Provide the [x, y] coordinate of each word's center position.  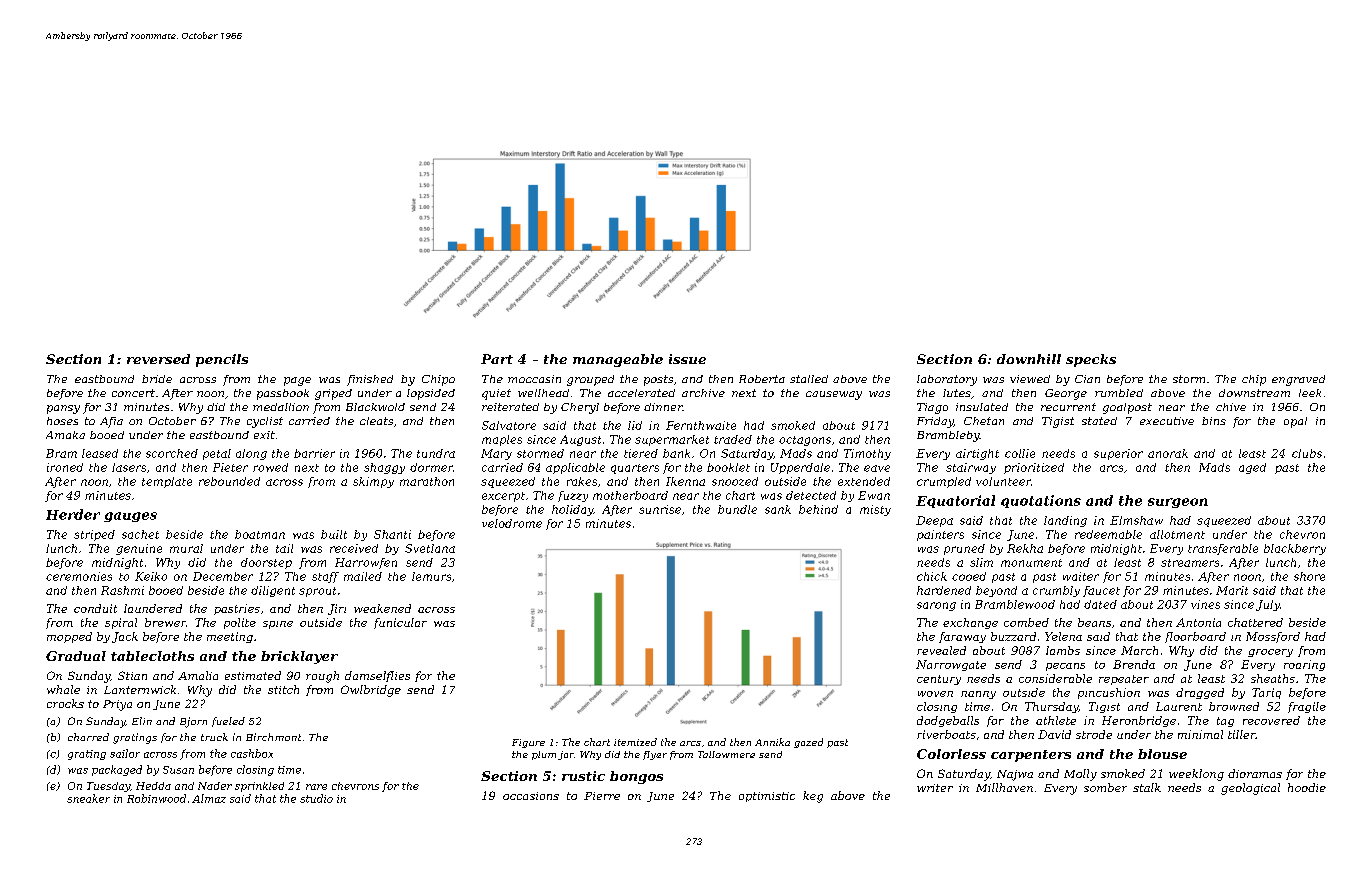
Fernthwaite [701, 425]
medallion [281, 407]
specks [1091, 360]
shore [1309, 576]
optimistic [767, 797]
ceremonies [79, 576]
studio [316, 798]
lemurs [431, 576]
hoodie [1307, 787]
